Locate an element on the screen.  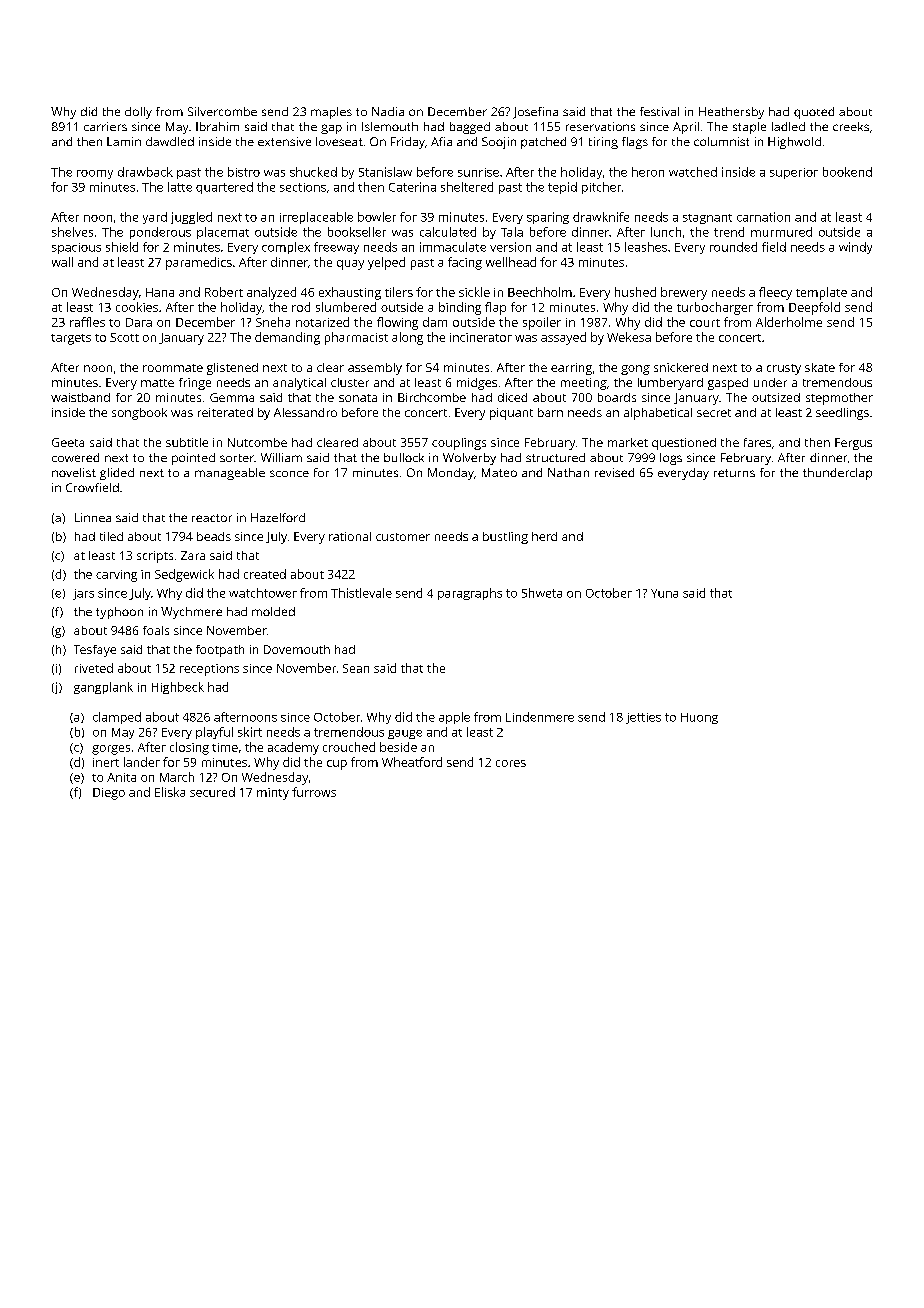
rational is located at coordinates (350, 536).
